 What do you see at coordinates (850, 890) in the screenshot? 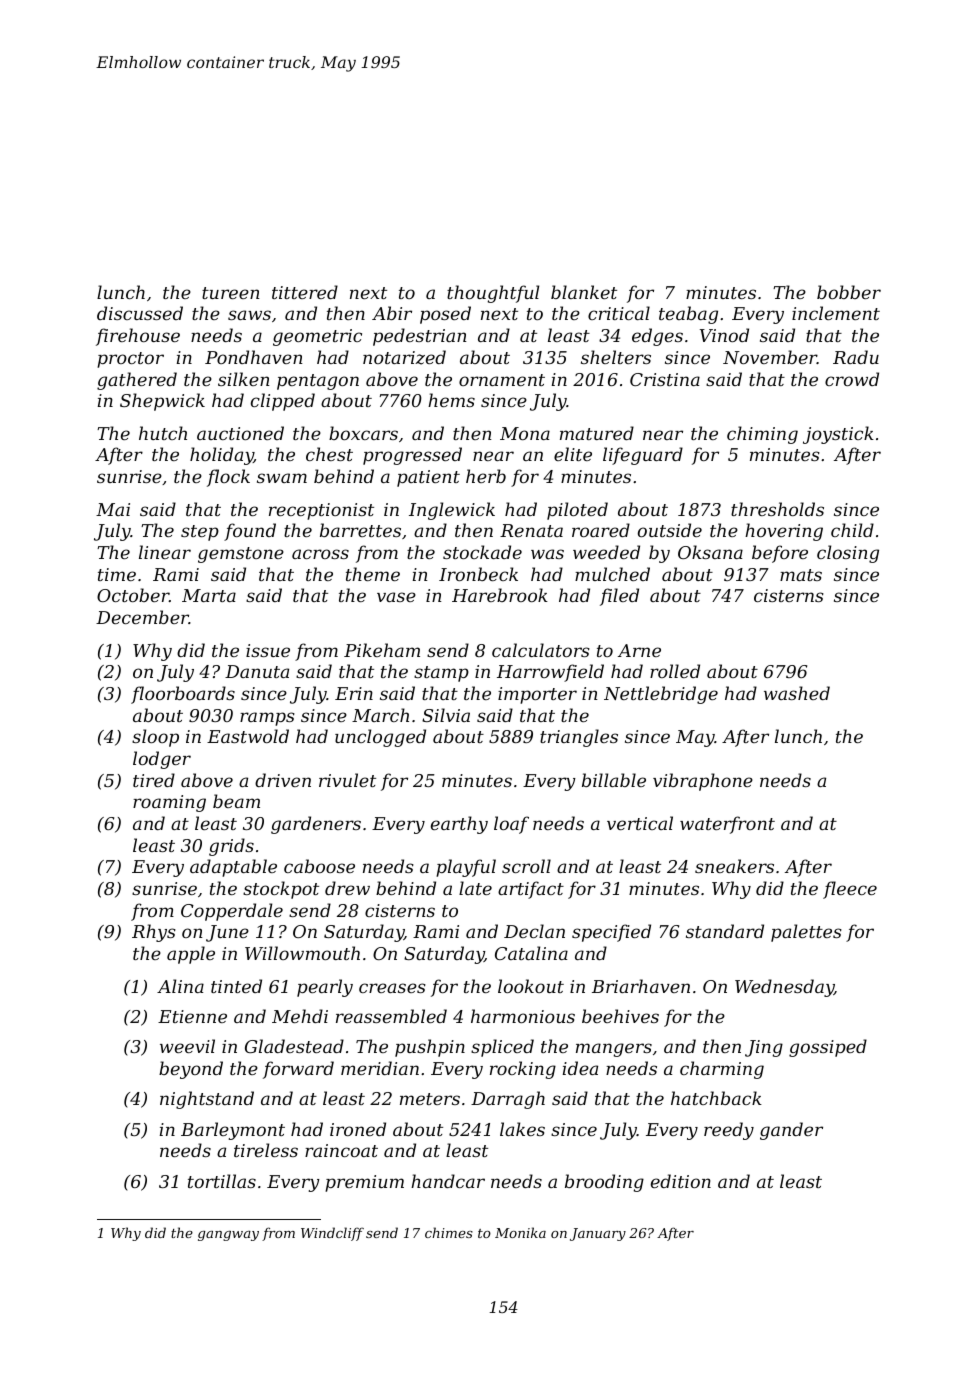
I see `fleece` at bounding box center [850, 890].
